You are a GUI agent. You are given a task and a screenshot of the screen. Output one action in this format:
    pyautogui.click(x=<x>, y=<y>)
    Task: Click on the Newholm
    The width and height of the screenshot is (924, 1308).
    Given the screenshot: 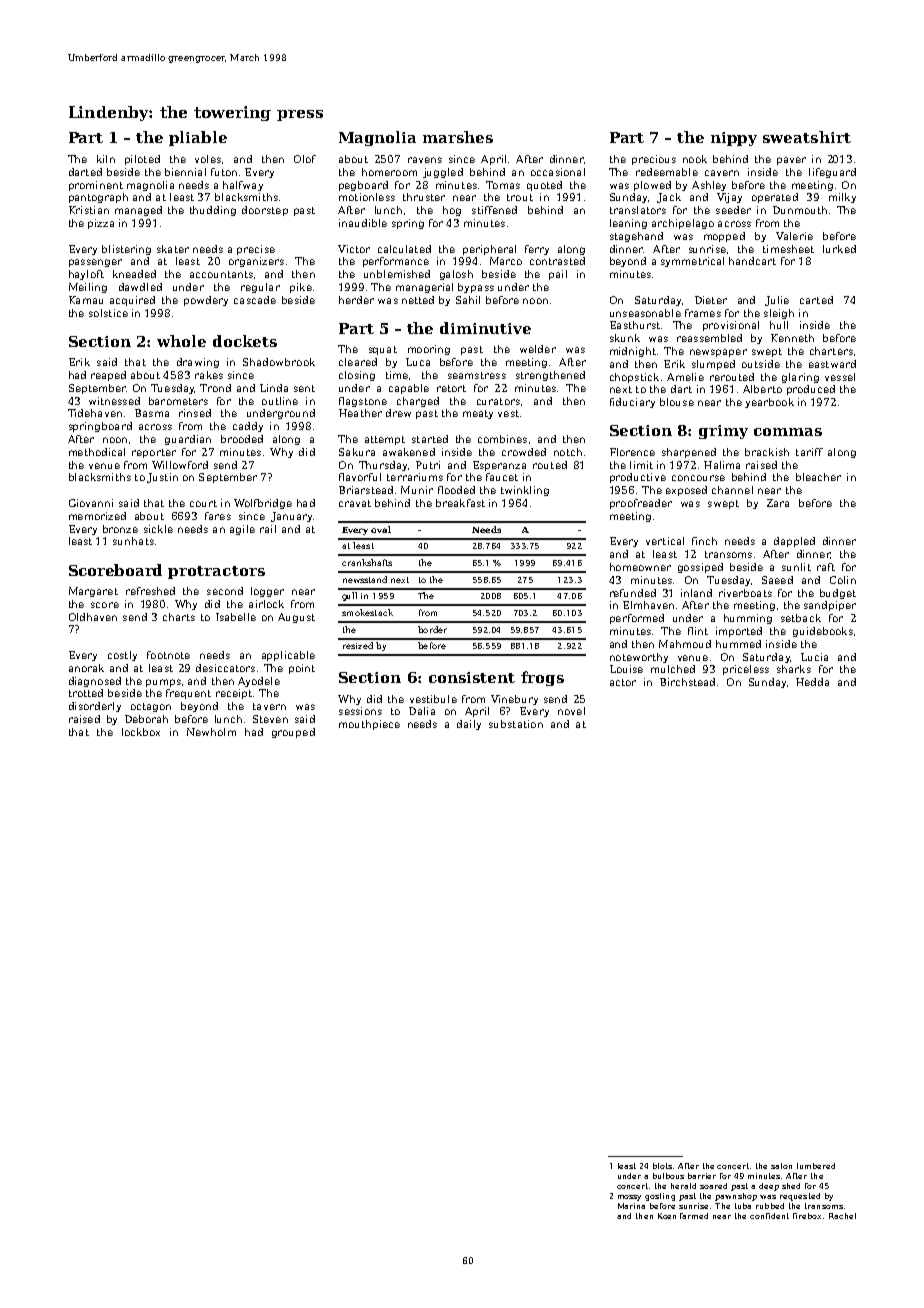 What is the action you would take?
    pyautogui.click(x=211, y=732)
